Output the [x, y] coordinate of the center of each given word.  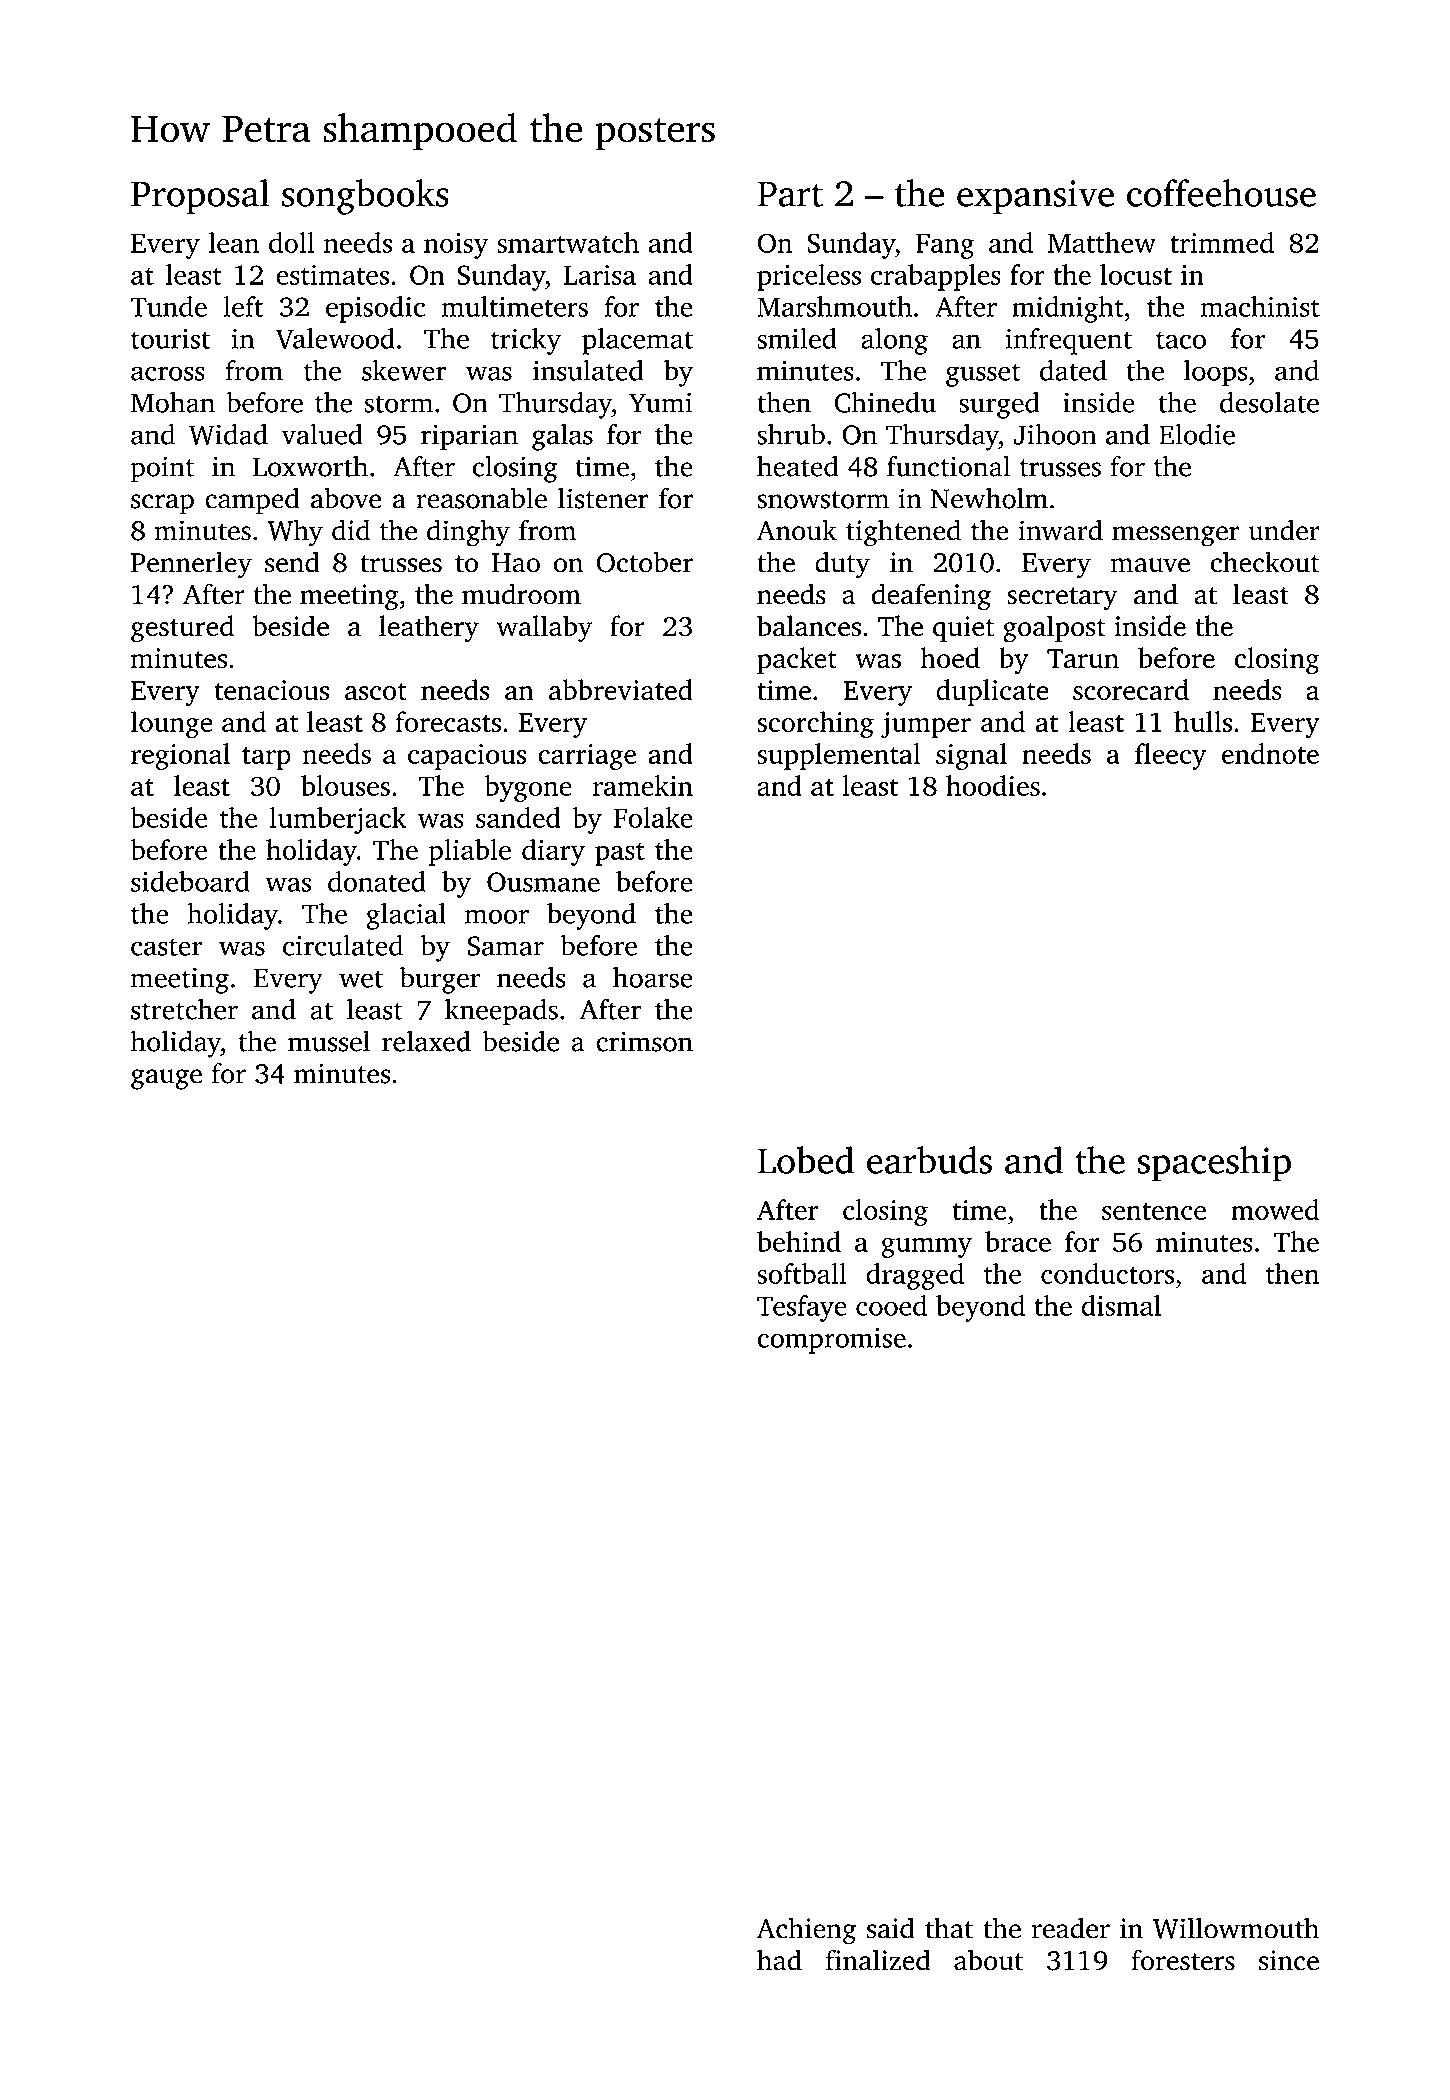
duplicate [992, 692]
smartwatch [568, 242]
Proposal [200, 197]
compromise [831, 1341]
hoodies [993, 785]
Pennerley [191, 565]
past [620, 854]
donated [377, 881]
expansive [1035, 197]
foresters [1183, 1960]
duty [842, 565]
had [779, 1960]
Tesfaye [802, 1308]
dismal [1121, 1305]
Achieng [806, 1931]
